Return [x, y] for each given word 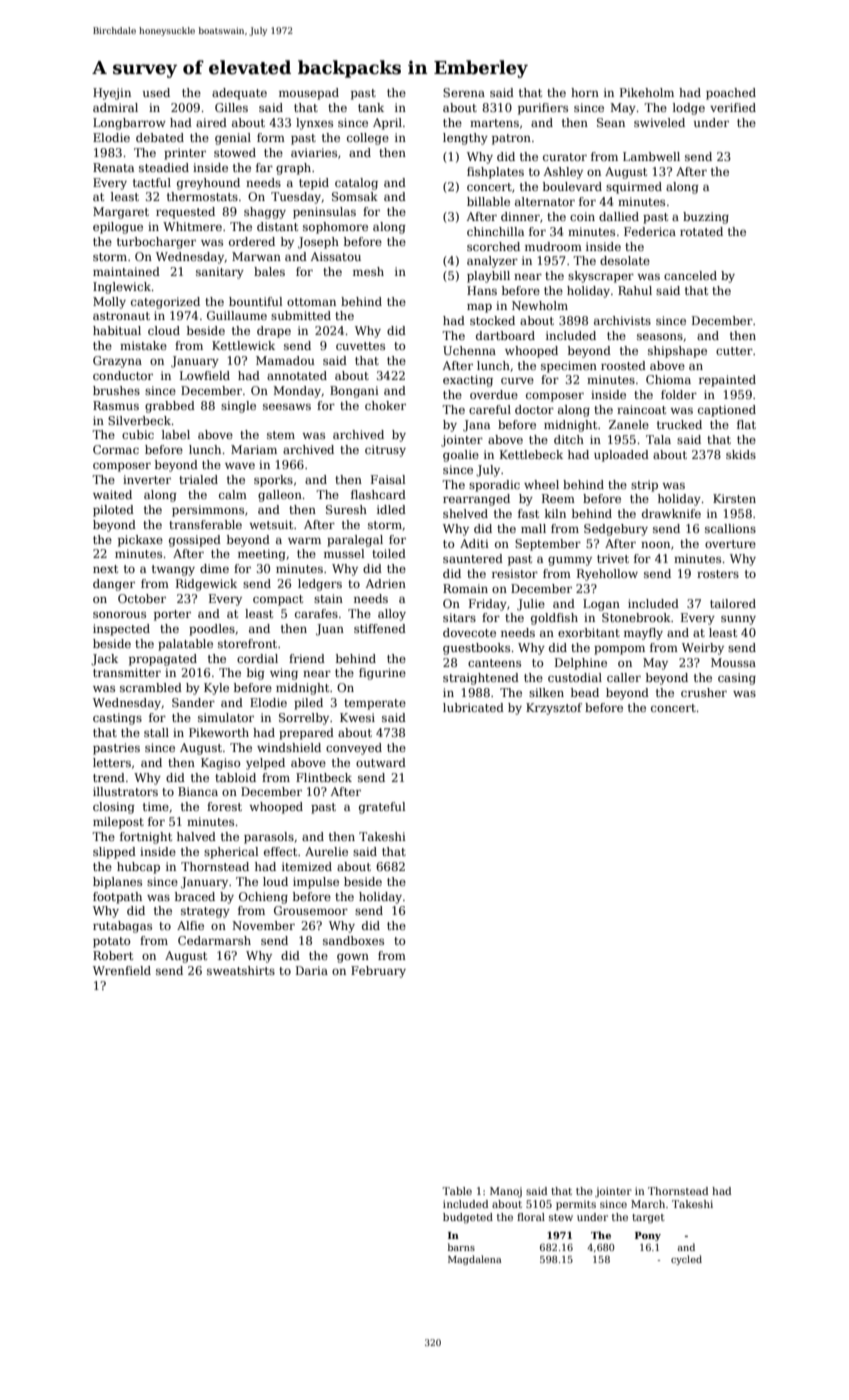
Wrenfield [122, 970]
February [378, 972]
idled [391, 509]
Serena [464, 92]
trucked [679, 424]
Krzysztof [554, 709]
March [648, 1204]
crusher [704, 692]
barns [461, 1247]
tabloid [235, 777]
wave [240, 466]
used [156, 92]
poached [731, 94]
